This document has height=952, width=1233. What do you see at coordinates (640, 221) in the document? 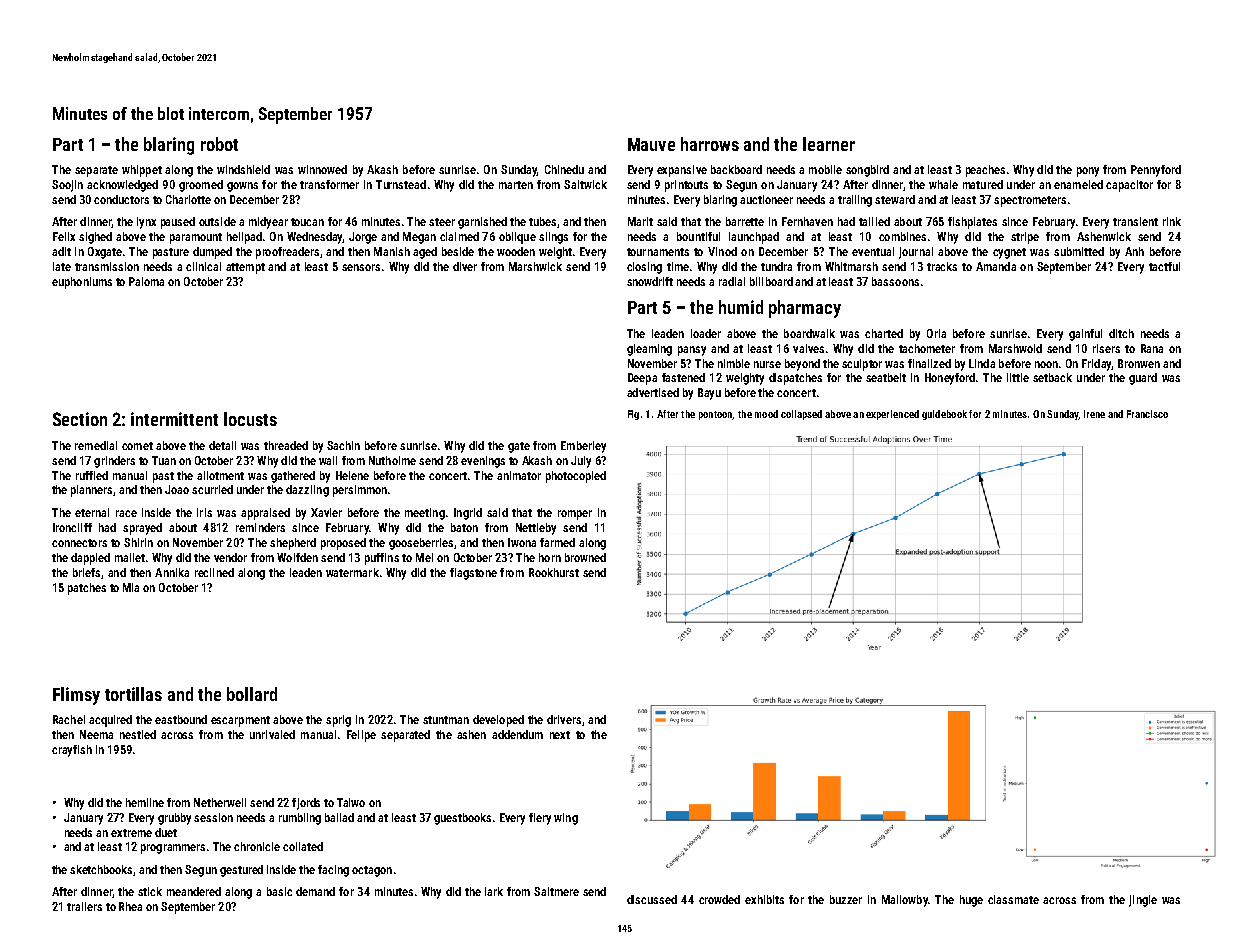
I see `Marit` at bounding box center [640, 221].
